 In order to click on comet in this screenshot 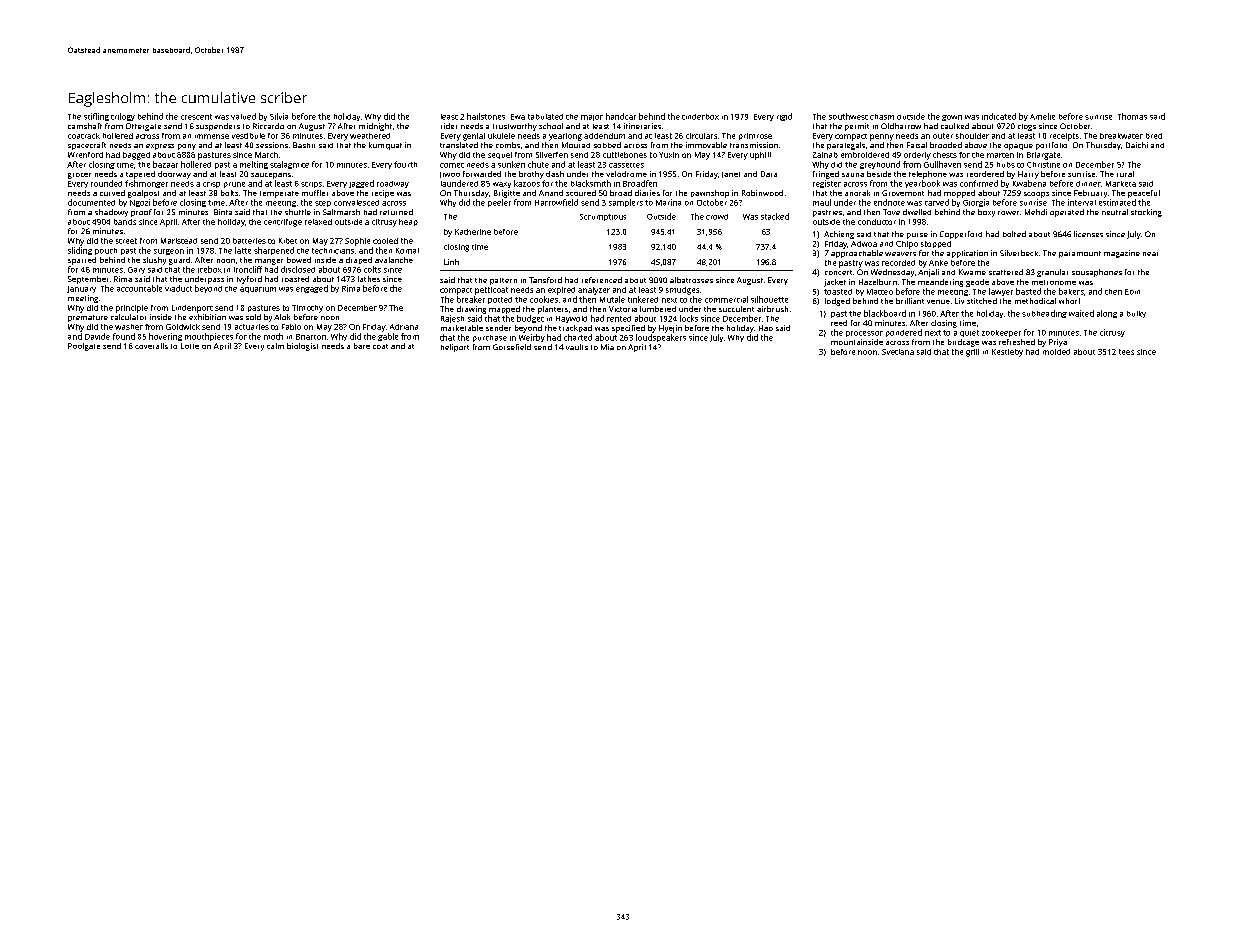, I will do `click(452, 165)`.
